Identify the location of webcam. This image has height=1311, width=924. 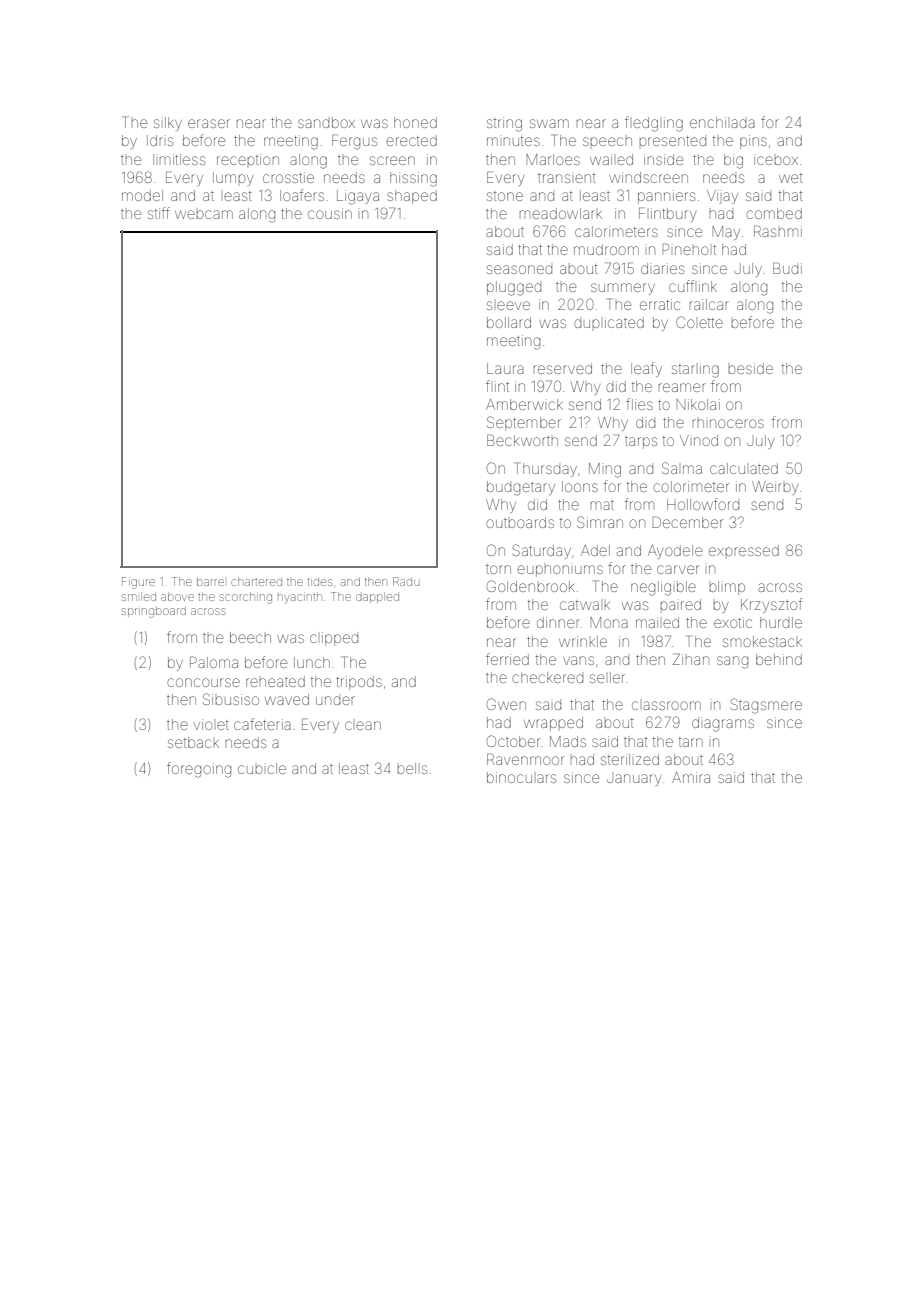
(204, 214).
